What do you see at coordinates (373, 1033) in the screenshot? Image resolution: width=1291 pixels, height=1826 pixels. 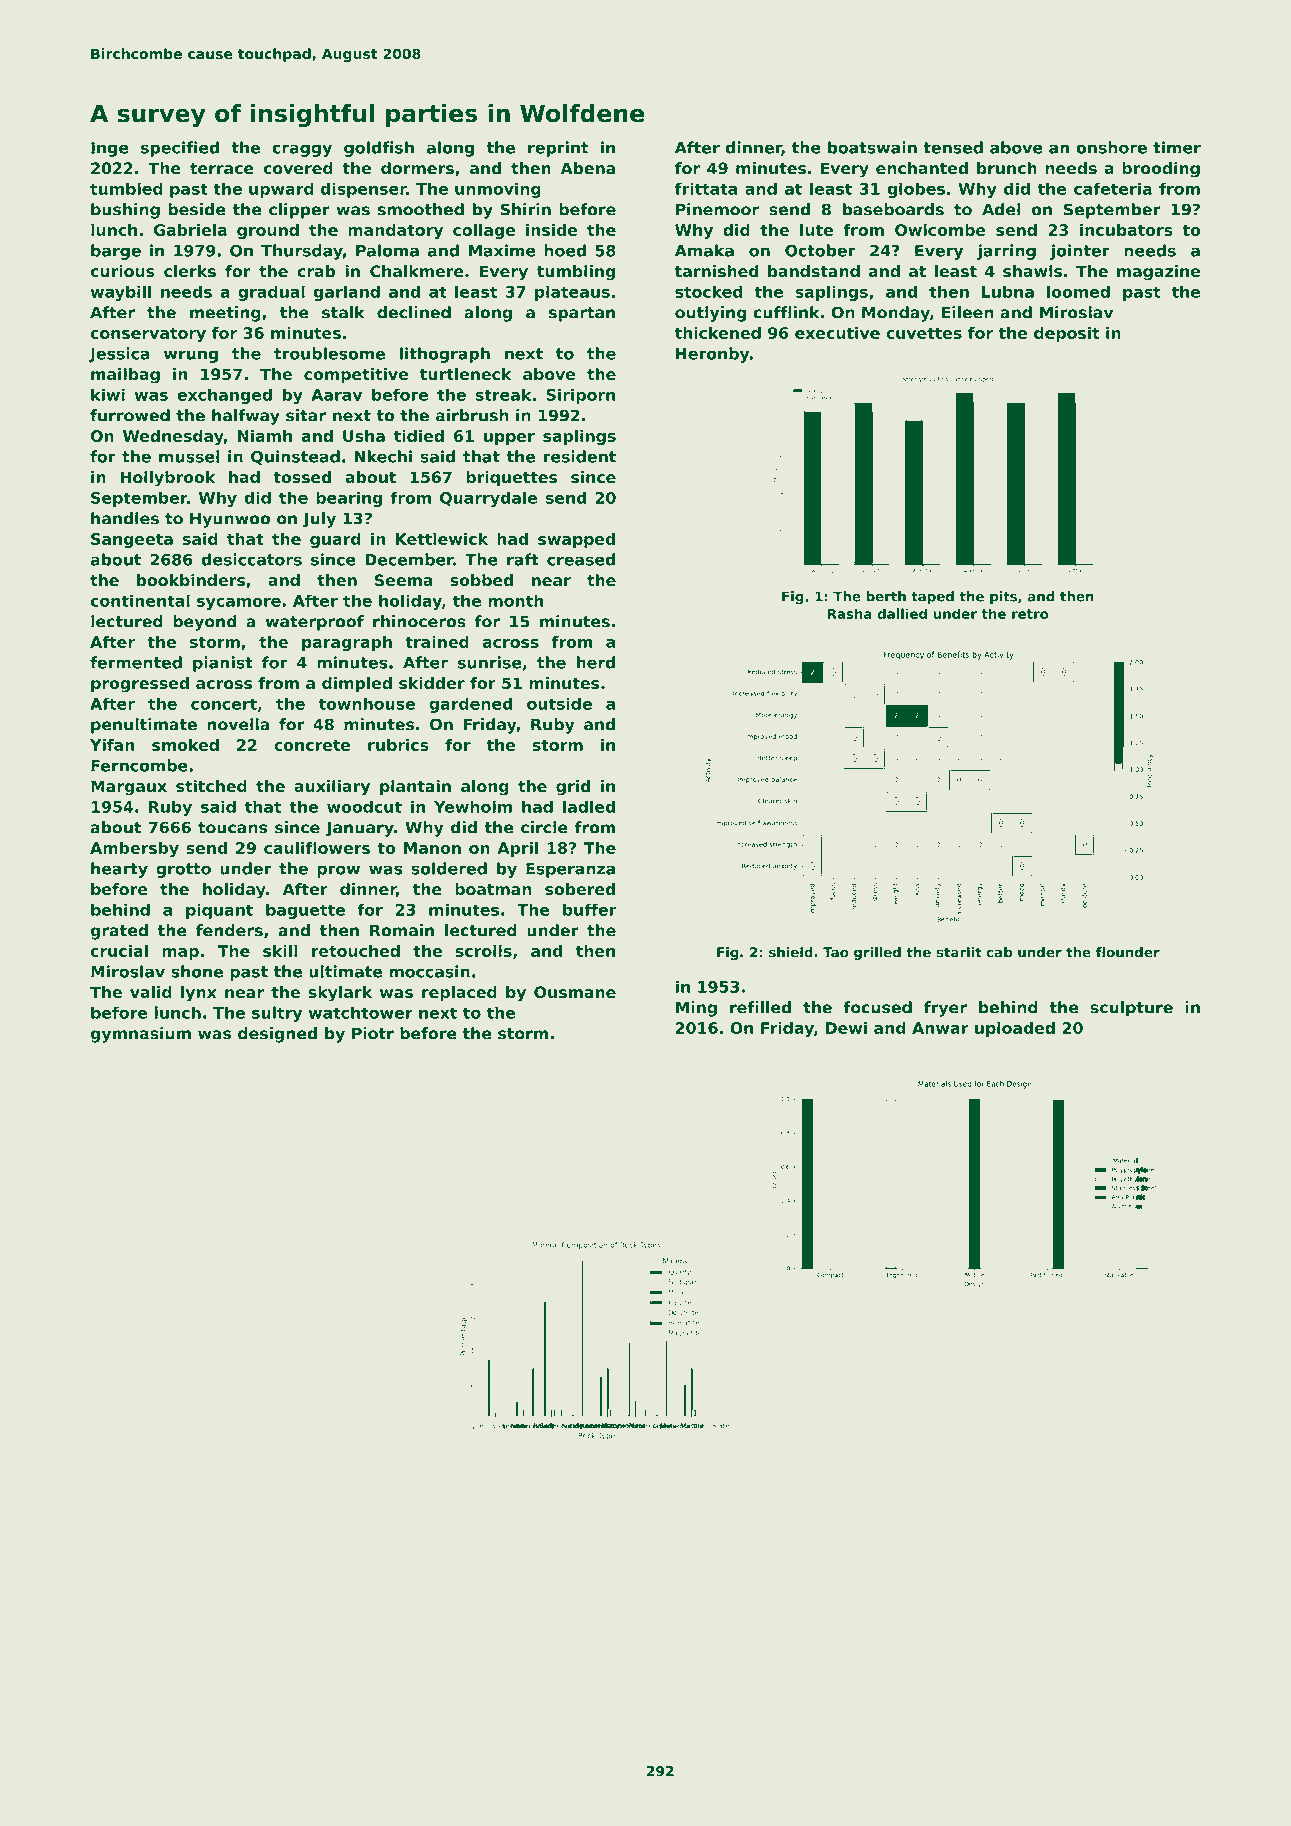 I see `Piotr` at bounding box center [373, 1033].
